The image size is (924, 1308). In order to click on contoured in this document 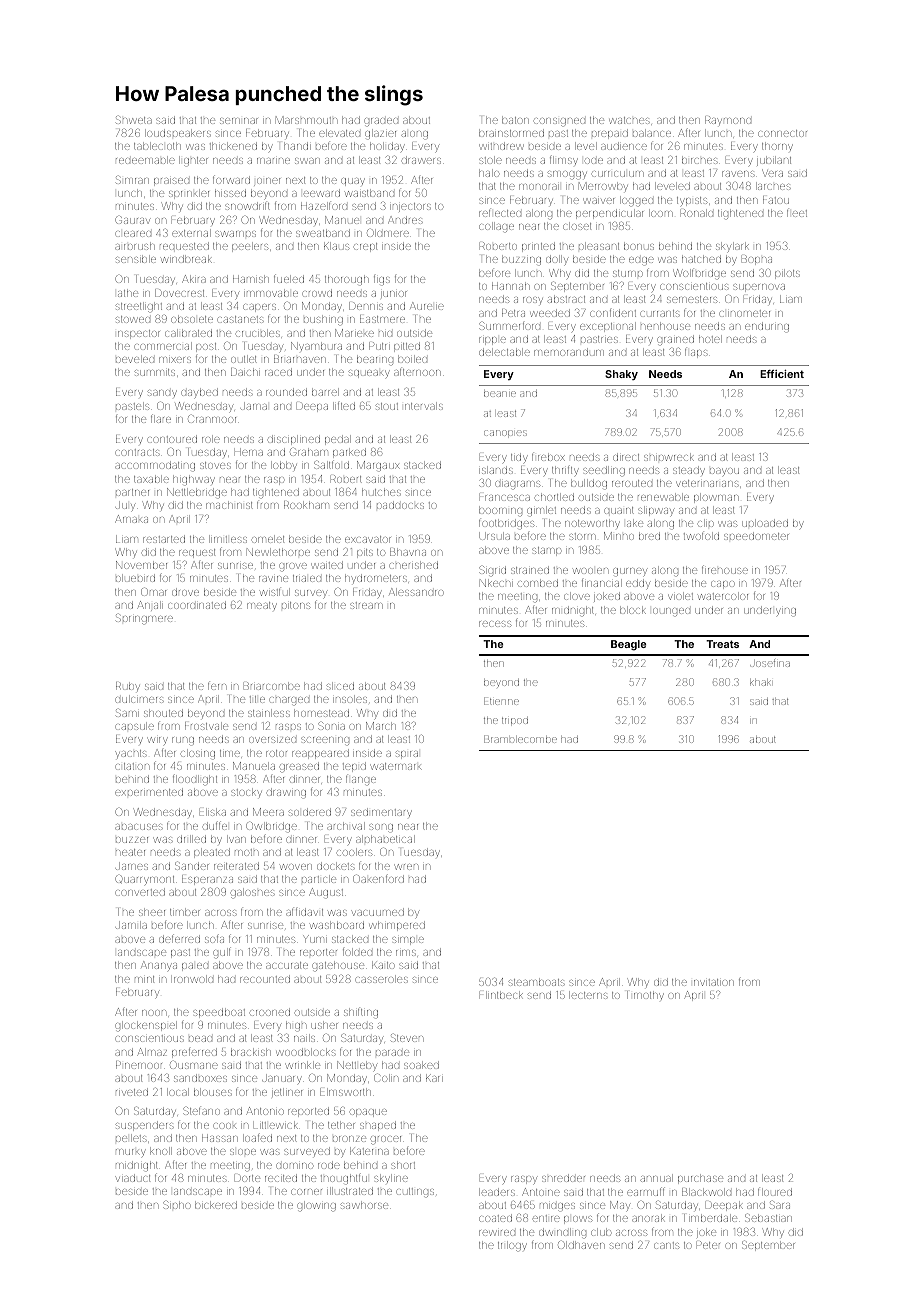, I will do `click(172, 439)`.
